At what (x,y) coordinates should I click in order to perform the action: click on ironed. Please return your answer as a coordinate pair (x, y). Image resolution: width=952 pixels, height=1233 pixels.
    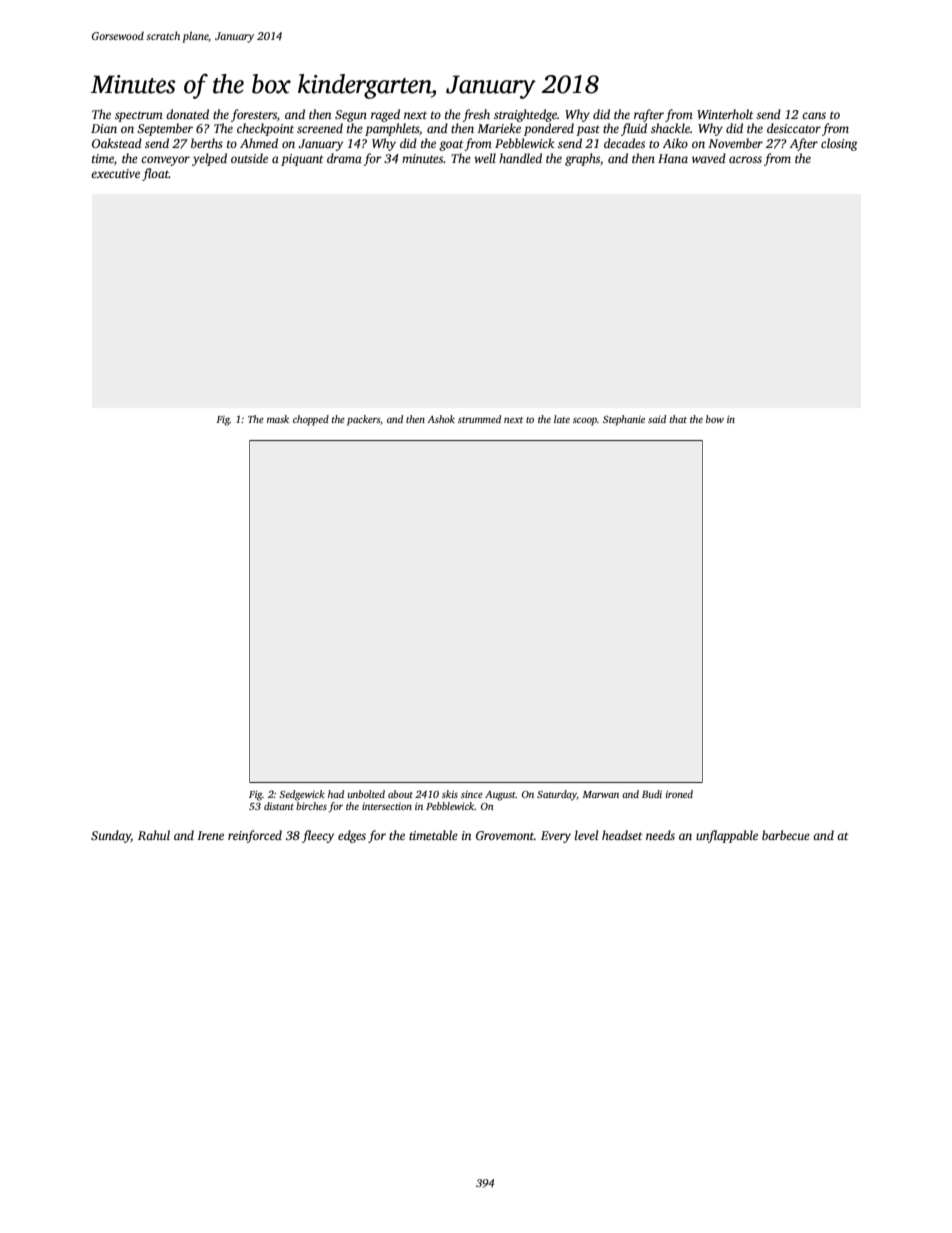
    Looking at the image, I should click on (679, 794).
